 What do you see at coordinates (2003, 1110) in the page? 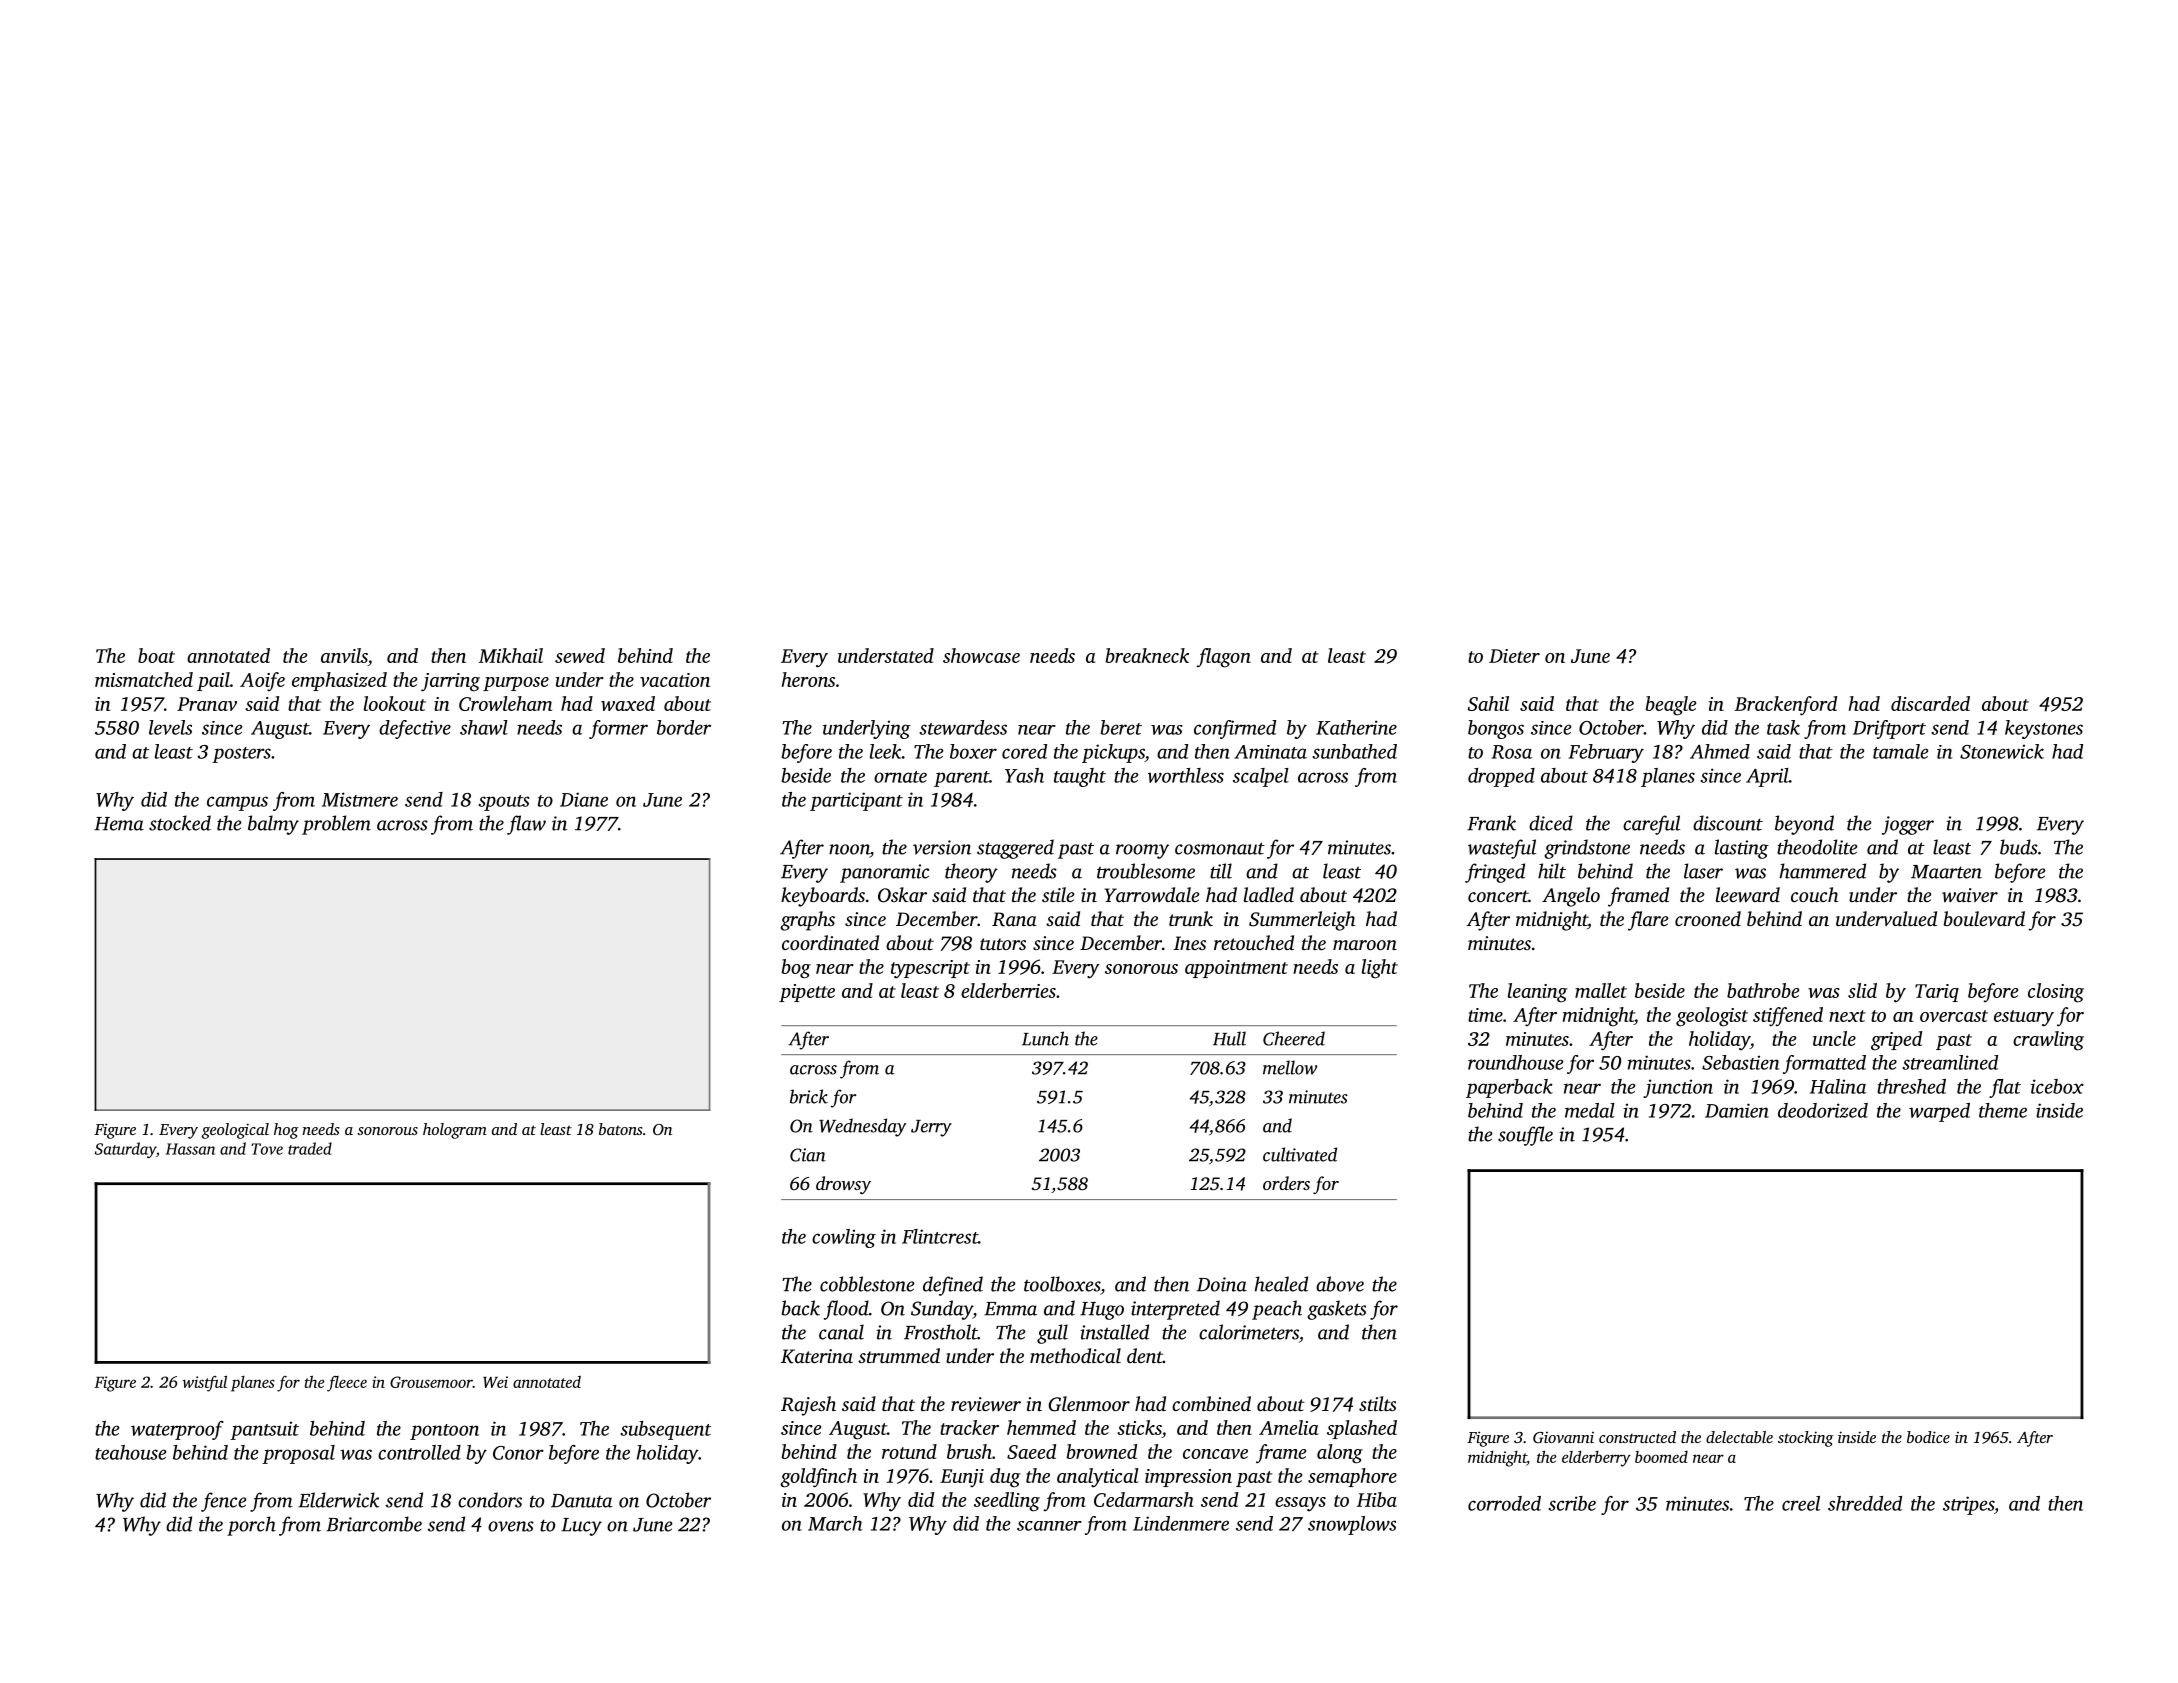
I see `theme` at bounding box center [2003, 1110].
